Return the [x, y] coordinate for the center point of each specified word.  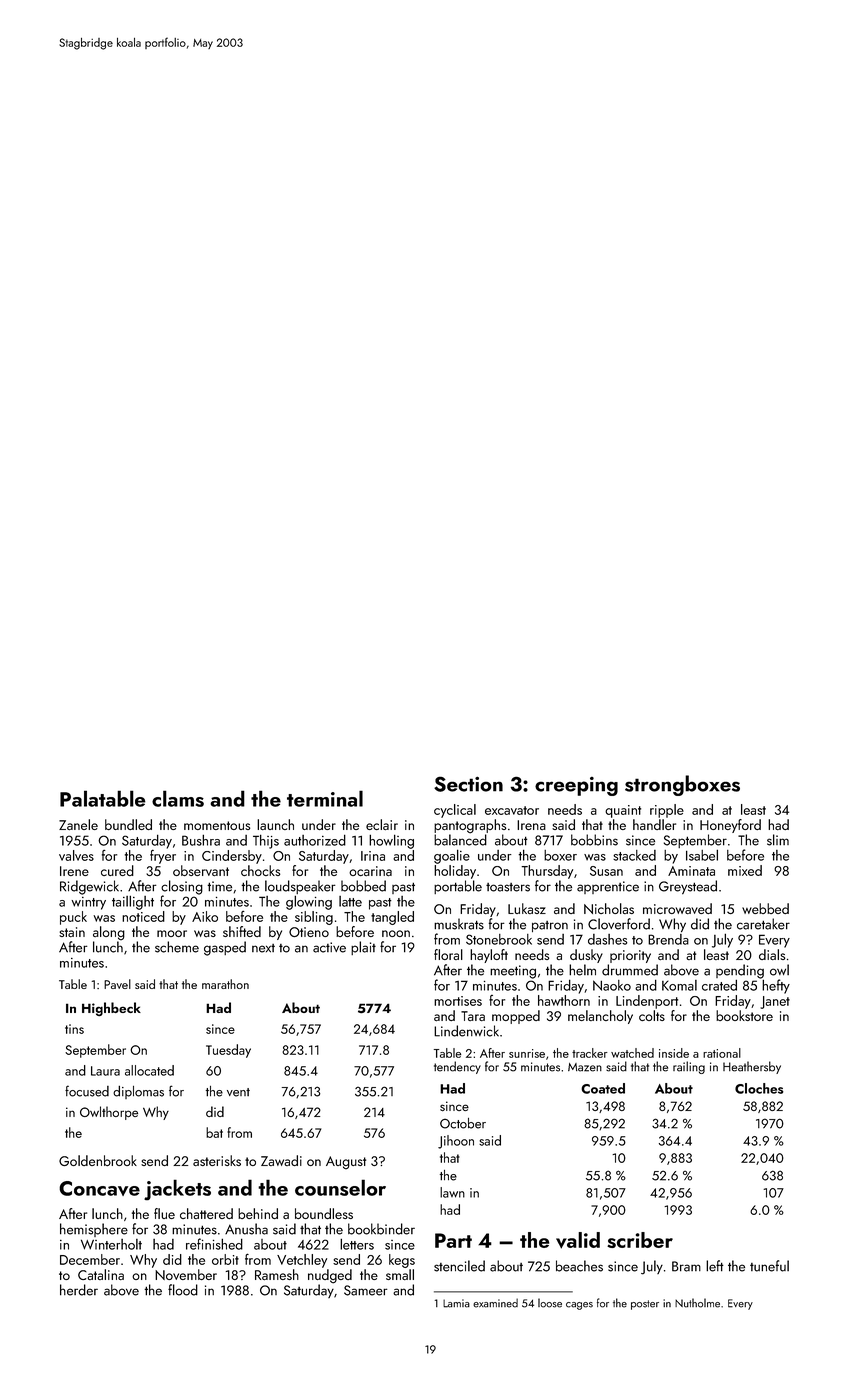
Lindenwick [466, 1031]
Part [453, 1240]
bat [214, 1132]
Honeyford [730, 826]
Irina [373, 856]
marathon [225, 984]
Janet [775, 1002]
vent [238, 1092]
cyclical [455, 811]
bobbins [594, 840]
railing [689, 1067]
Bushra [201, 840]
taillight [133, 902]
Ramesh [277, 1274]
